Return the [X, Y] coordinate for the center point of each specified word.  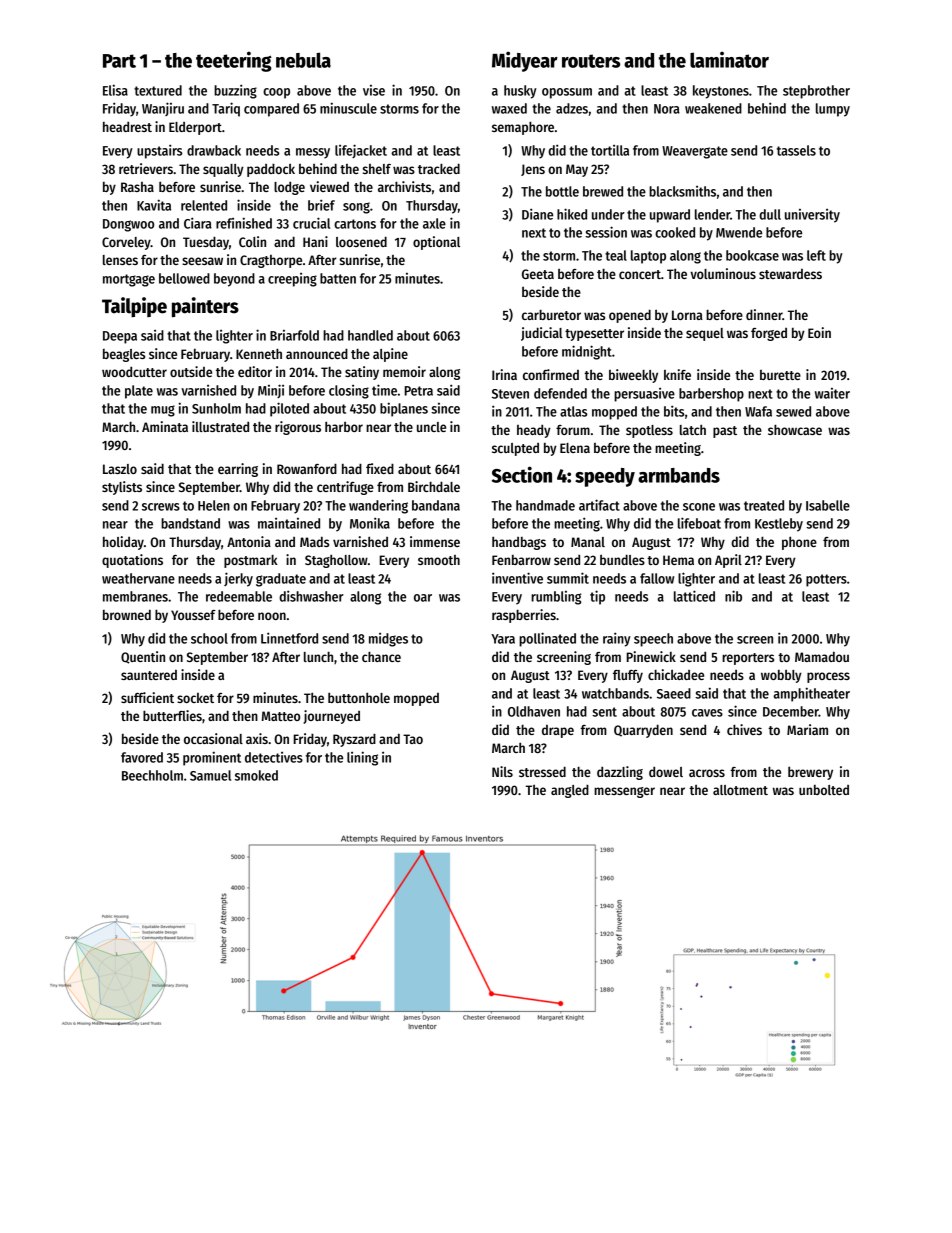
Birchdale [434, 486]
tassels [796, 150]
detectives [274, 757]
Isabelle [828, 505]
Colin [252, 241]
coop [276, 93]
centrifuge [345, 488]
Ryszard [354, 740]
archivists [404, 186]
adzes [572, 108]
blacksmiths [682, 191]
